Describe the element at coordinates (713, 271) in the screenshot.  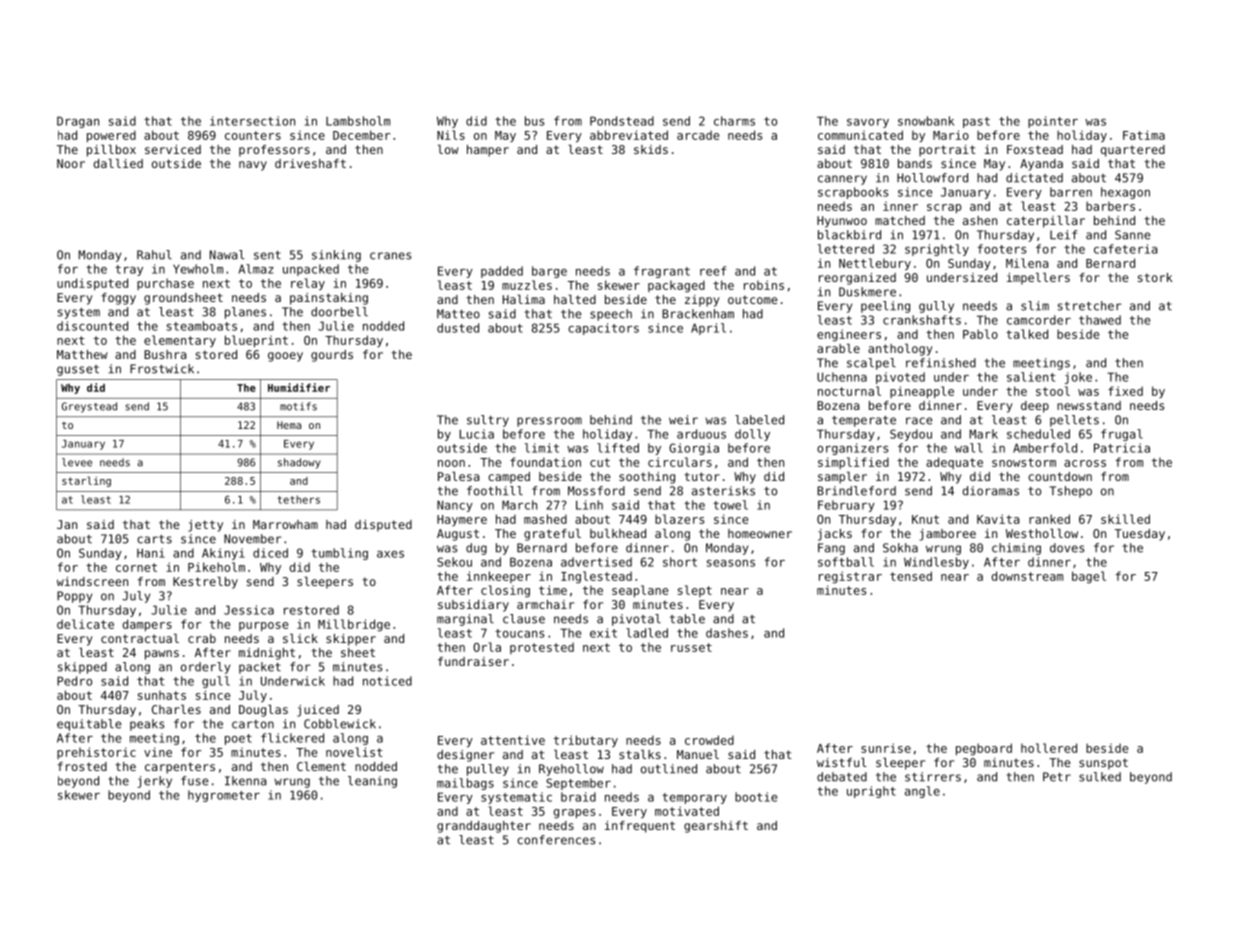
I see `reef` at that location.
